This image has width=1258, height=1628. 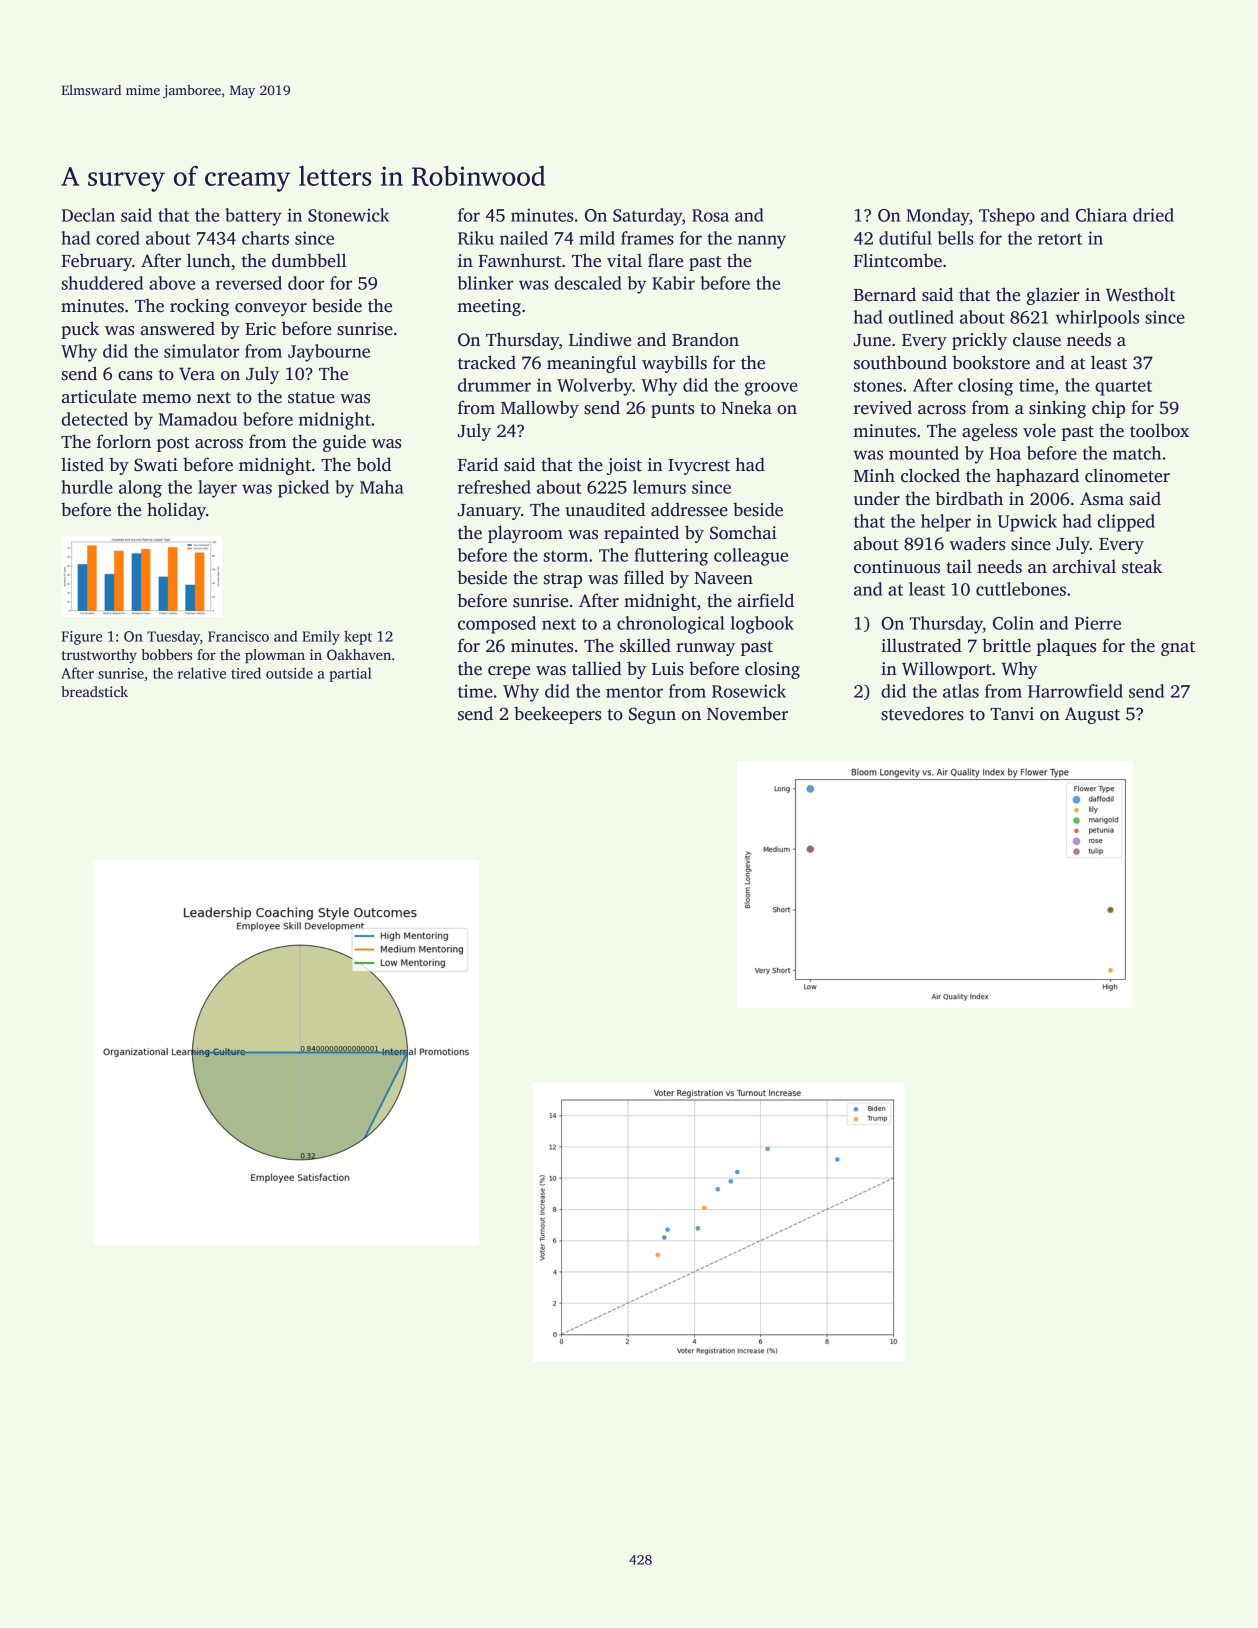 I want to click on relative, so click(x=202, y=673).
